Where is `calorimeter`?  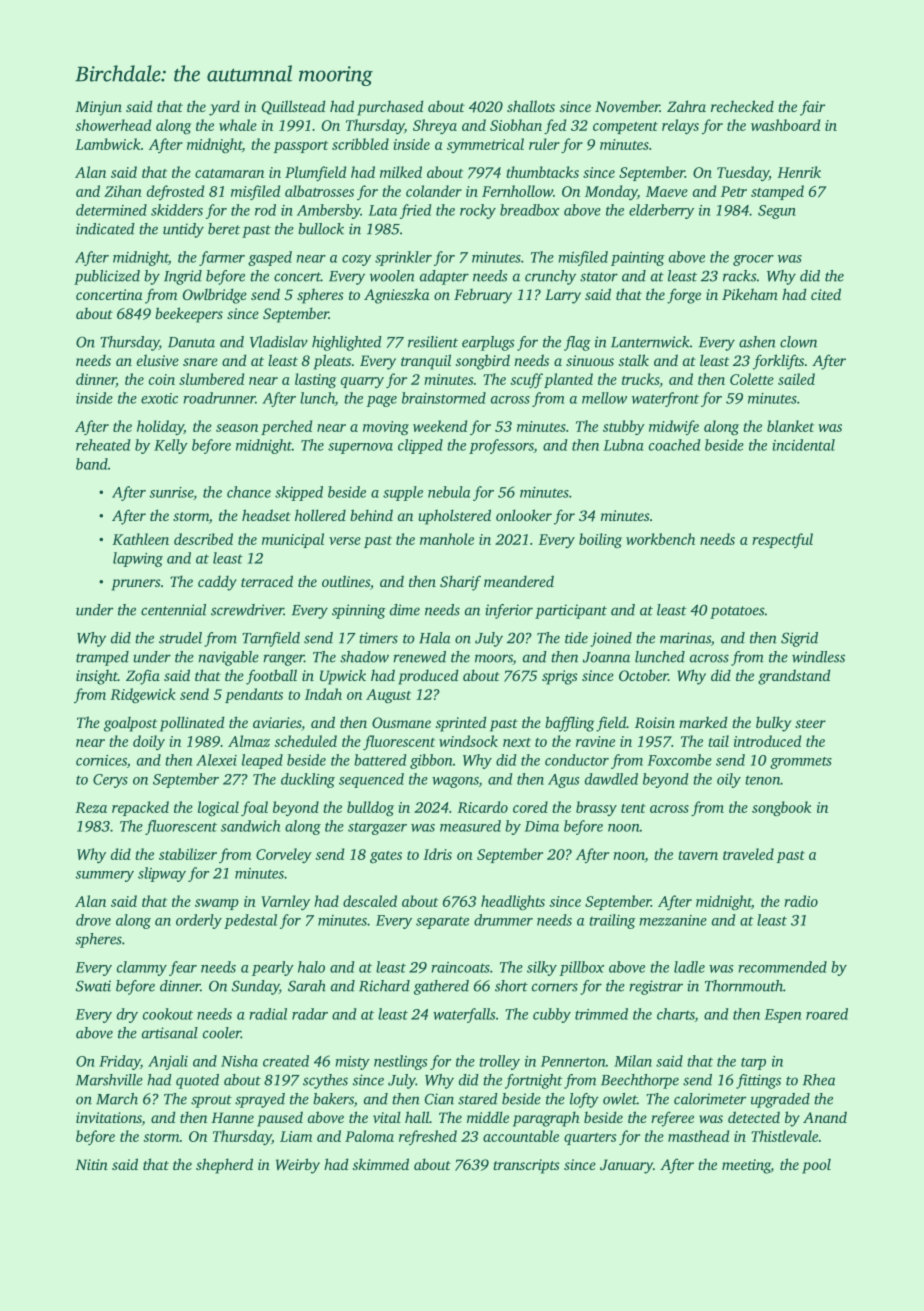
calorimeter is located at coordinates (710, 1099).
